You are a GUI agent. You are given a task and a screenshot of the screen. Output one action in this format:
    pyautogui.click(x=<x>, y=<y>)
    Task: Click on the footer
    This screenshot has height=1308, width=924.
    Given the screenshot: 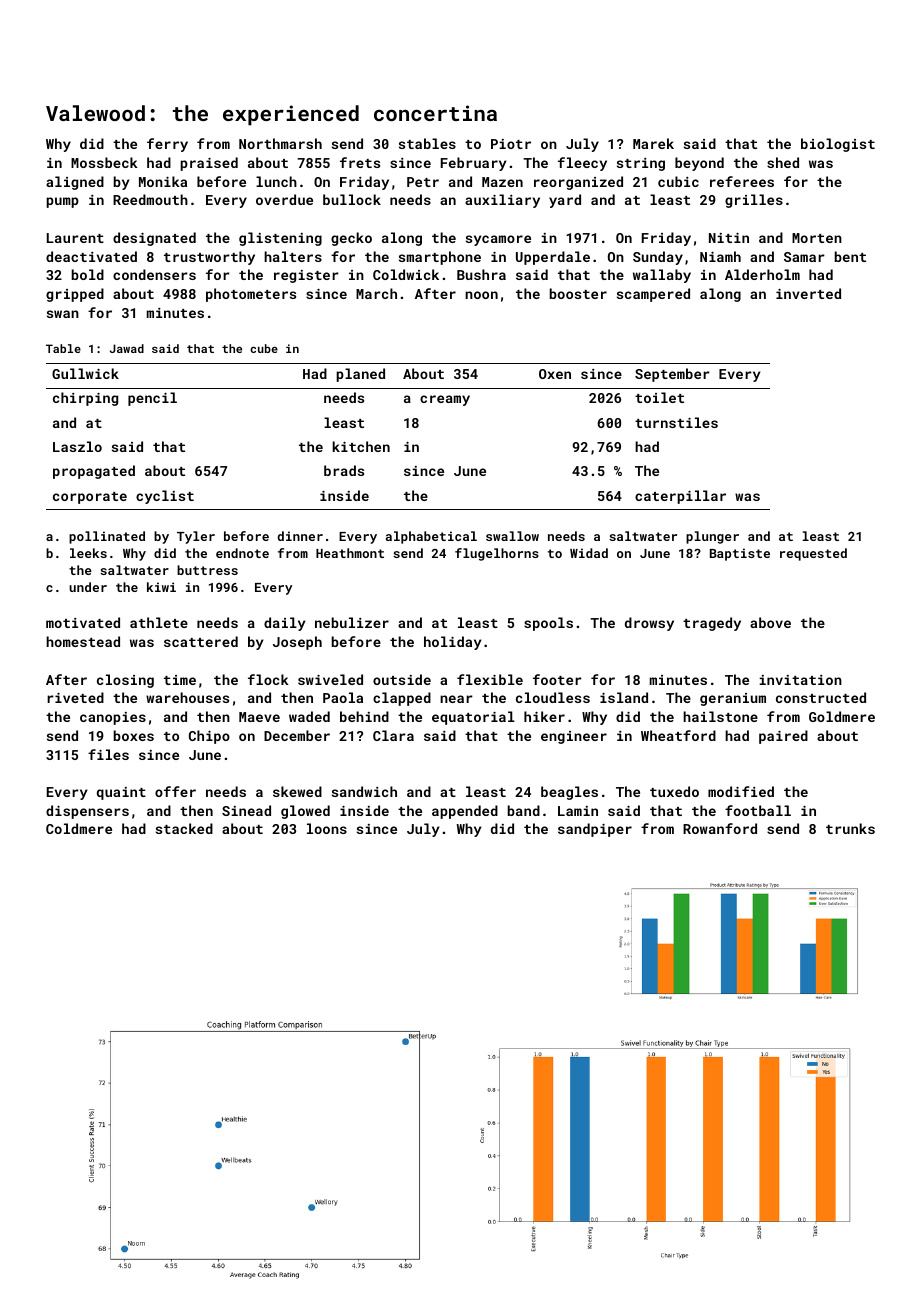 What is the action you would take?
    pyautogui.click(x=557, y=679)
